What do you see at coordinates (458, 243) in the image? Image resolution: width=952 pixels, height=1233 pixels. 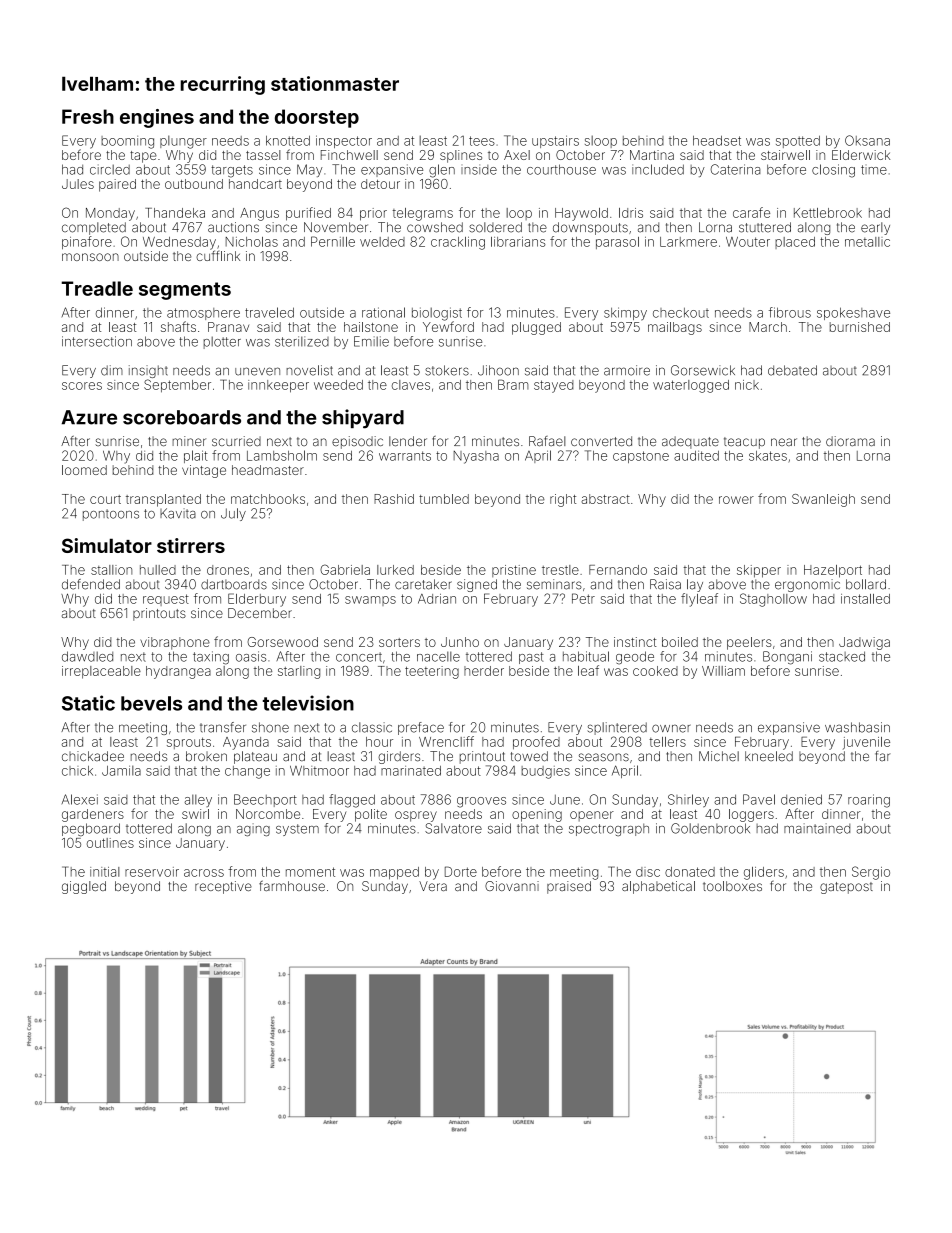 I see `crackling` at bounding box center [458, 243].
